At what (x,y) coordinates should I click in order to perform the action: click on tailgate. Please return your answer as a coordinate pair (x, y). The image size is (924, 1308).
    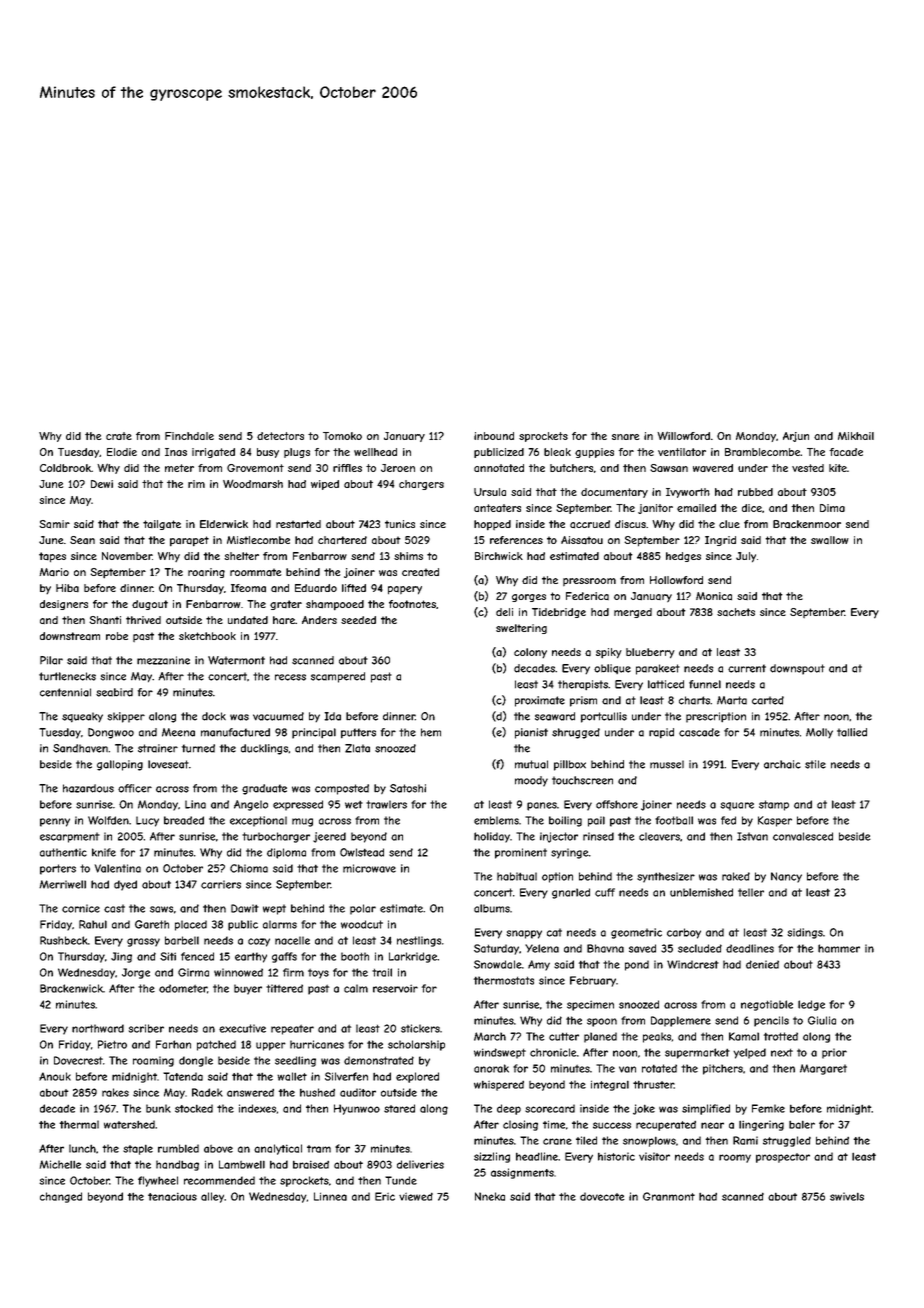
    Looking at the image, I should click on (162, 525).
